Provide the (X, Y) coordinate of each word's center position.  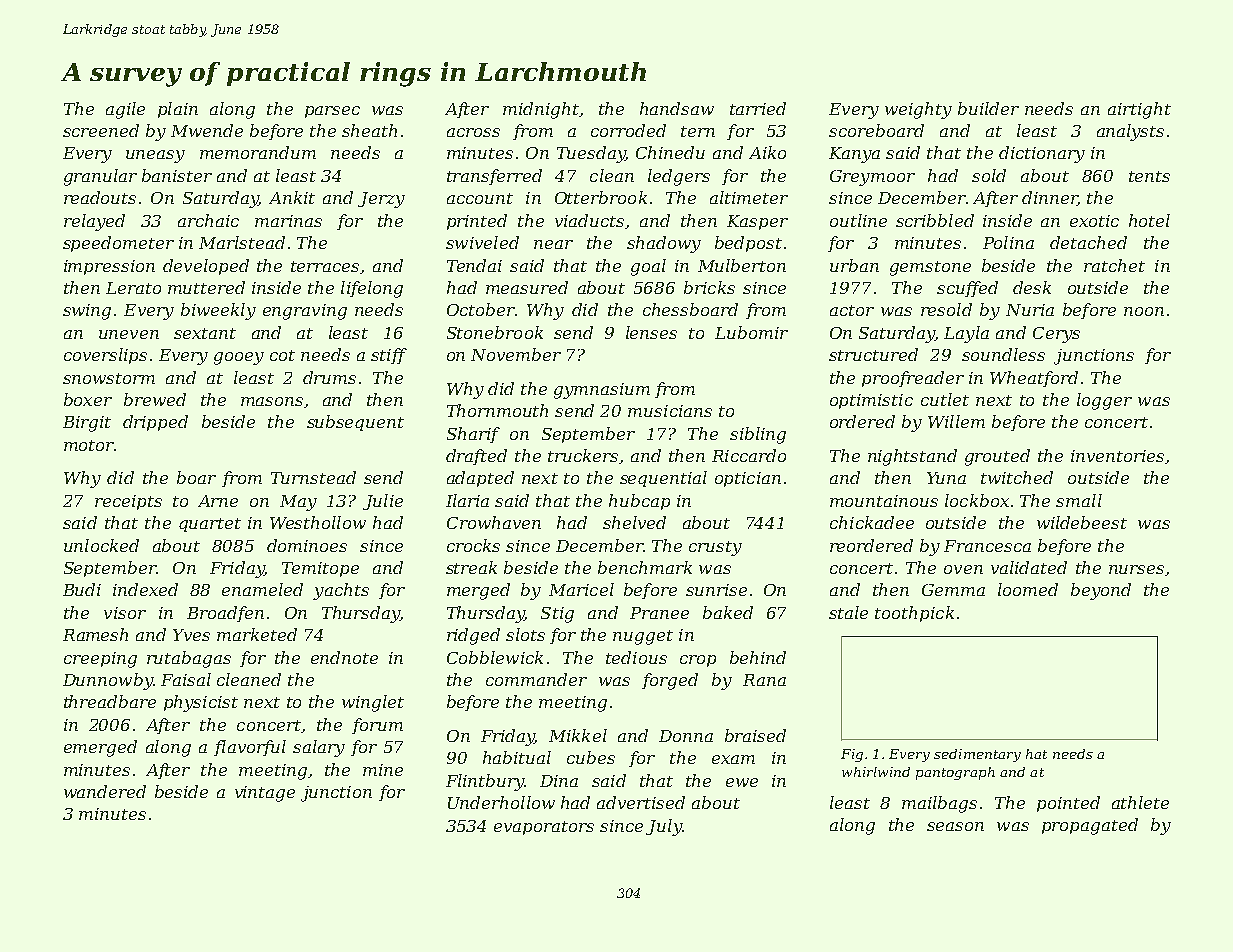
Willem (956, 421)
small (1079, 500)
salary (319, 748)
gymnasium (602, 391)
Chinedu (670, 152)
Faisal (186, 679)
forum (377, 726)
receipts (128, 502)
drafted (476, 457)
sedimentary (977, 755)
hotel (1149, 220)
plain (178, 110)
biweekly (218, 311)
